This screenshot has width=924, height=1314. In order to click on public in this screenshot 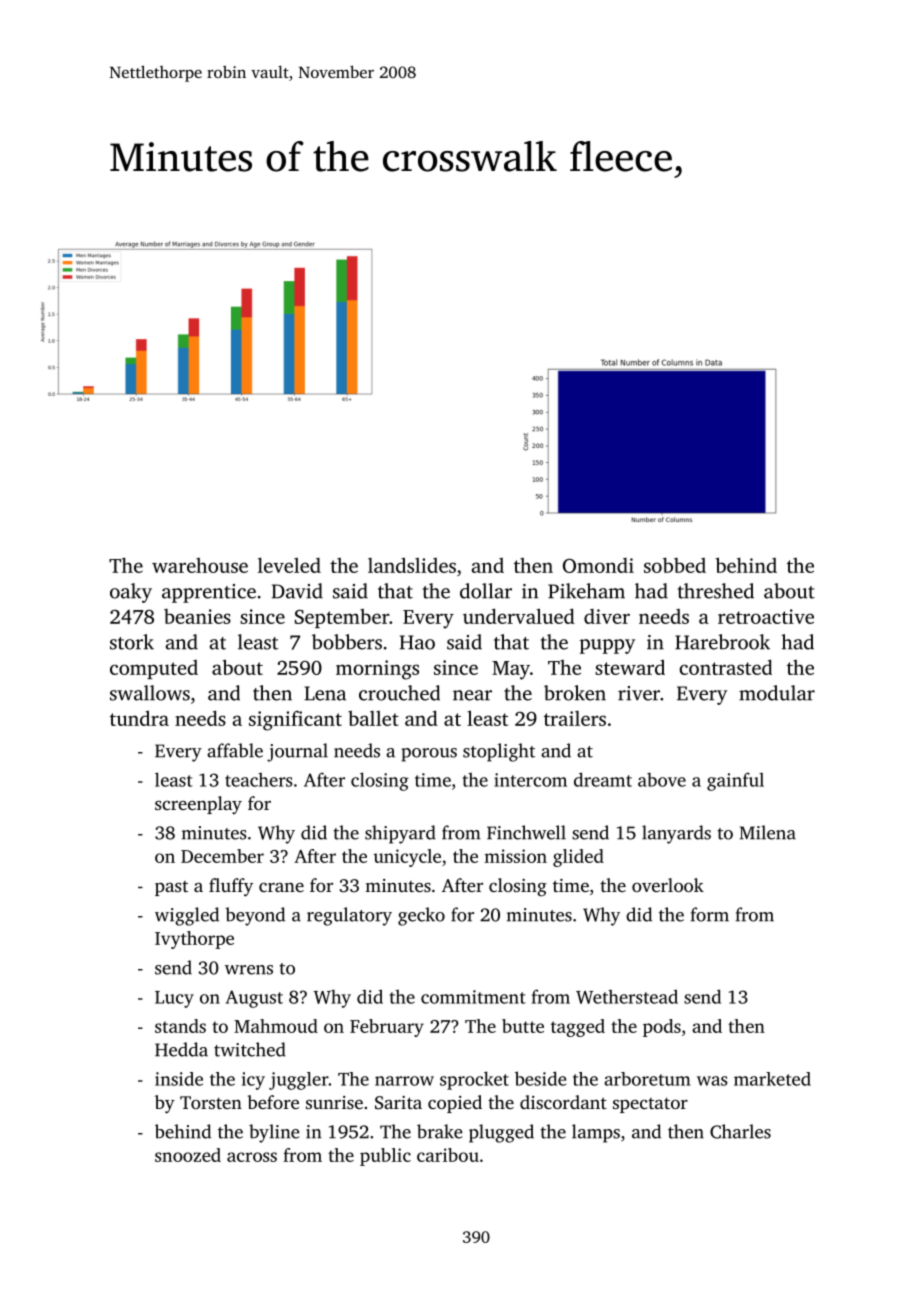, I will do `click(385, 1157)`.
